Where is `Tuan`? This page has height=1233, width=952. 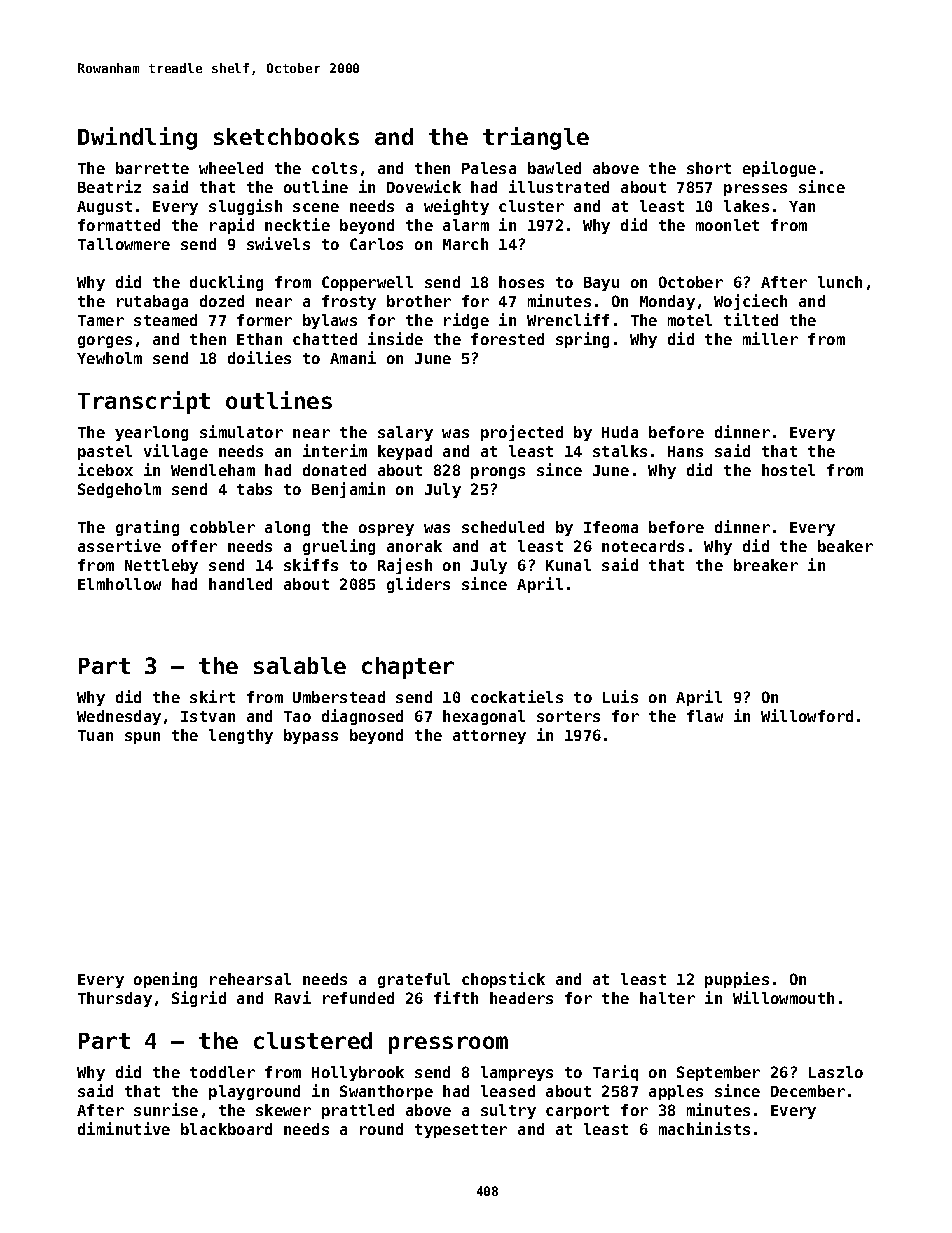 Tuan is located at coordinates (95, 735).
